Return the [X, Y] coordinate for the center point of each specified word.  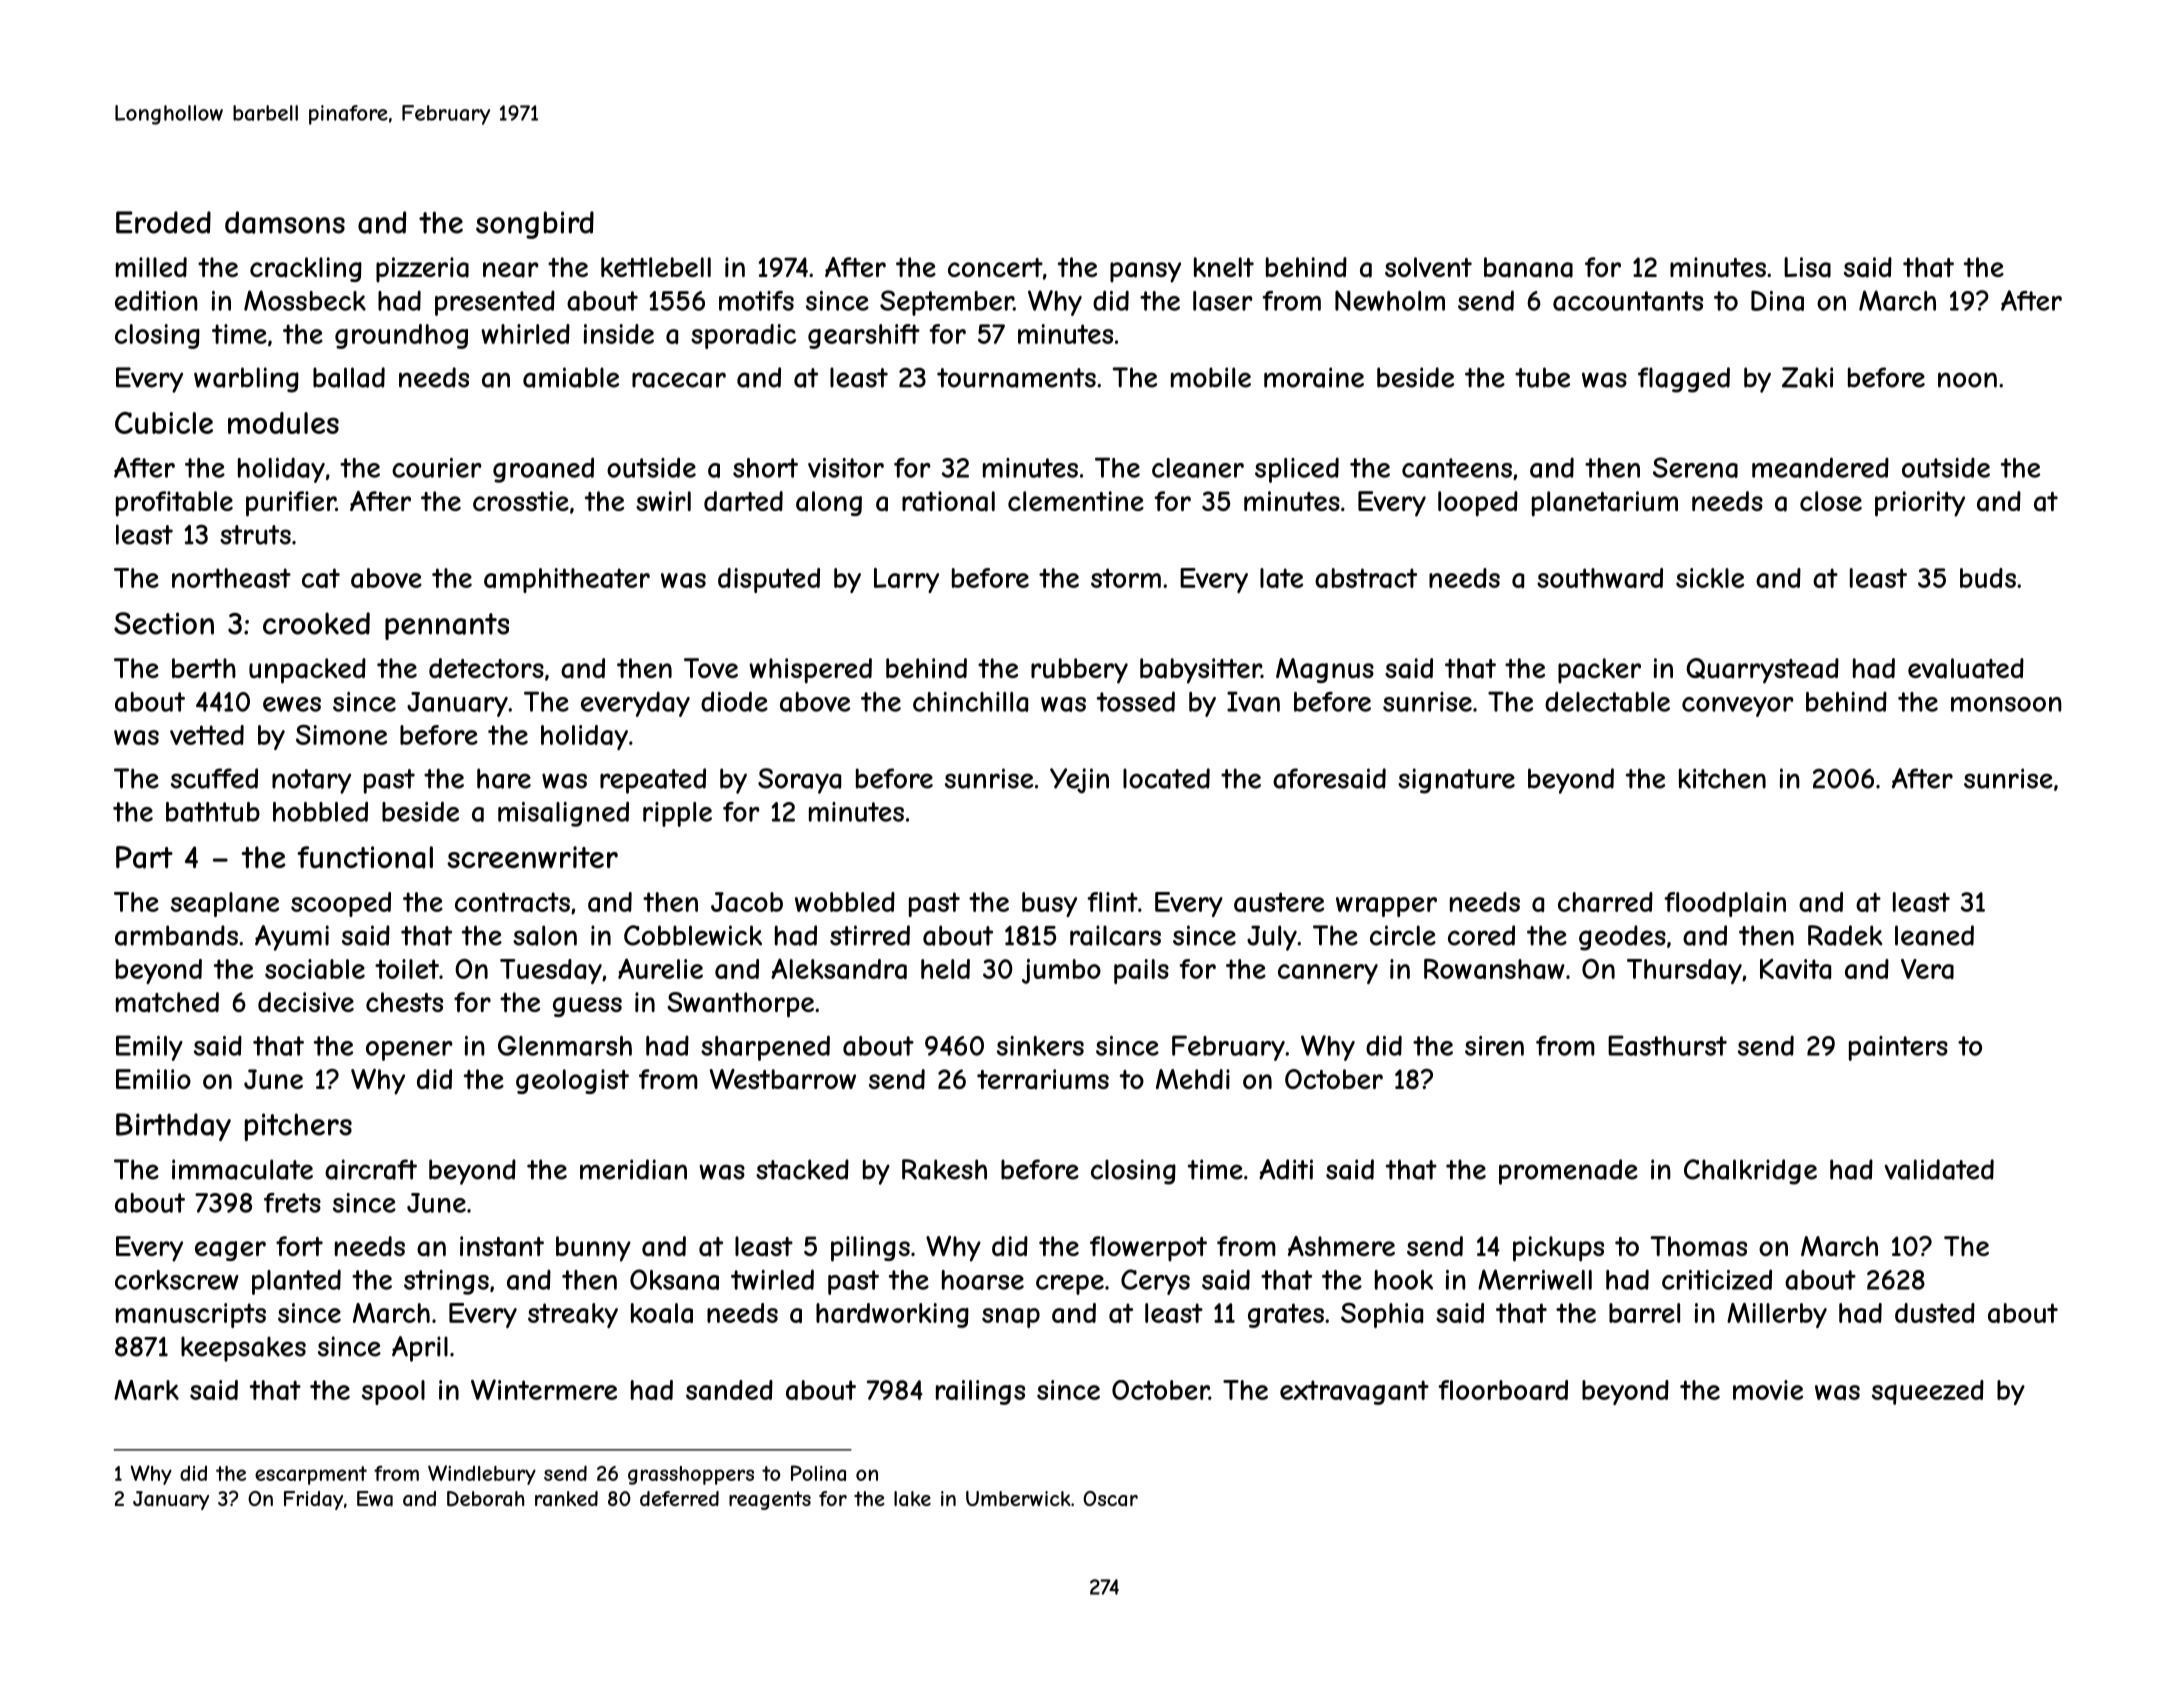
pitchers [298, 1127]
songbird [535, 225]
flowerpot [1148, 1249]
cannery [1328, 974]
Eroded [163, 222]
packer [1599, 671]
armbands [176, 935]
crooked [316, 623]
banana [1528, 267]
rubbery [1079, 671]
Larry [906, 580]
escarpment [311, 1475]
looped [1478, 504]
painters [1898, 1048]
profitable [174, 504]
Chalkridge [1750, 1172]
